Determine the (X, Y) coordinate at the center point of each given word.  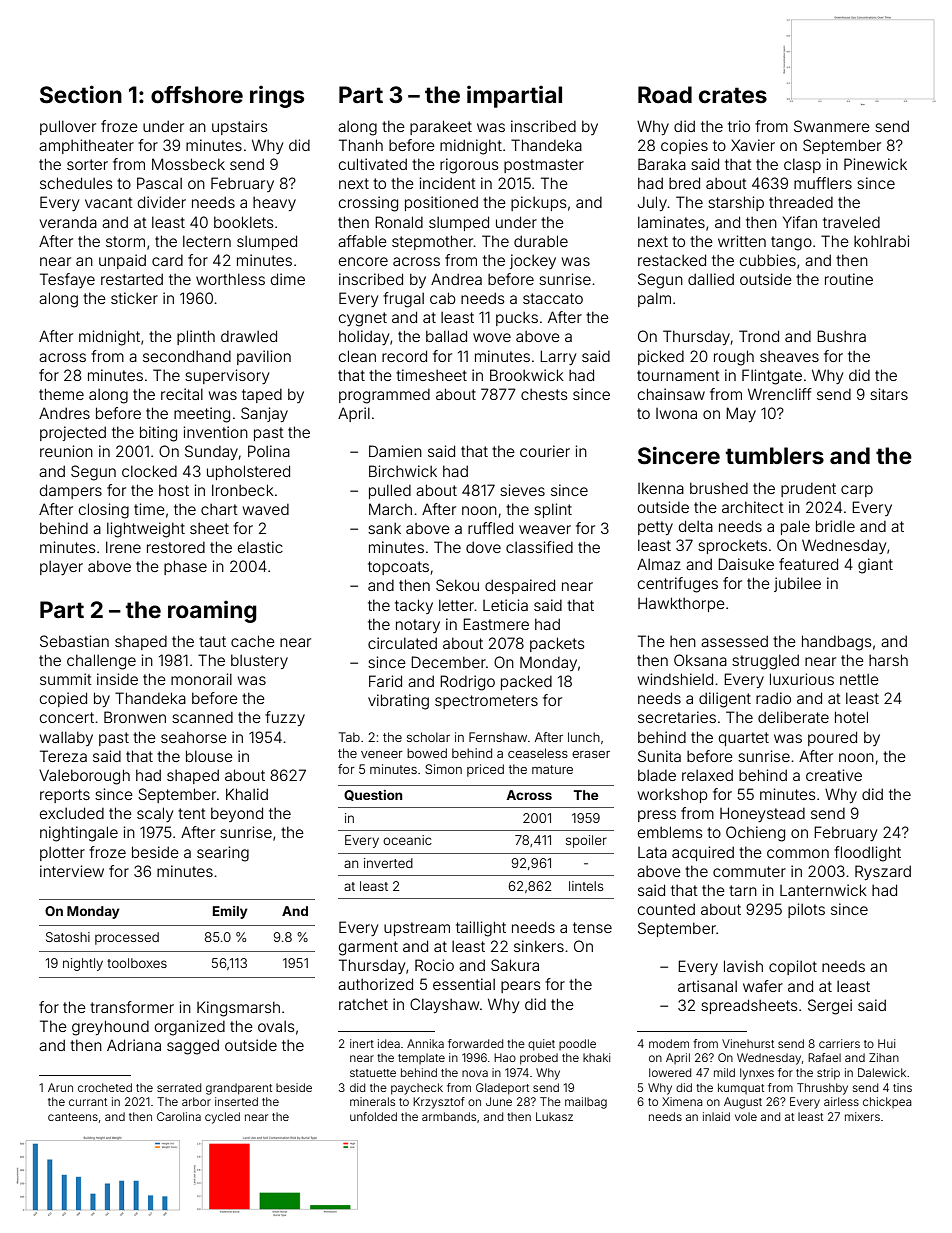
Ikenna (661, 488)
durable (541, 241)
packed (526, 682)
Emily (230, 912)
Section (81, 94)
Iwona (676, 413)
